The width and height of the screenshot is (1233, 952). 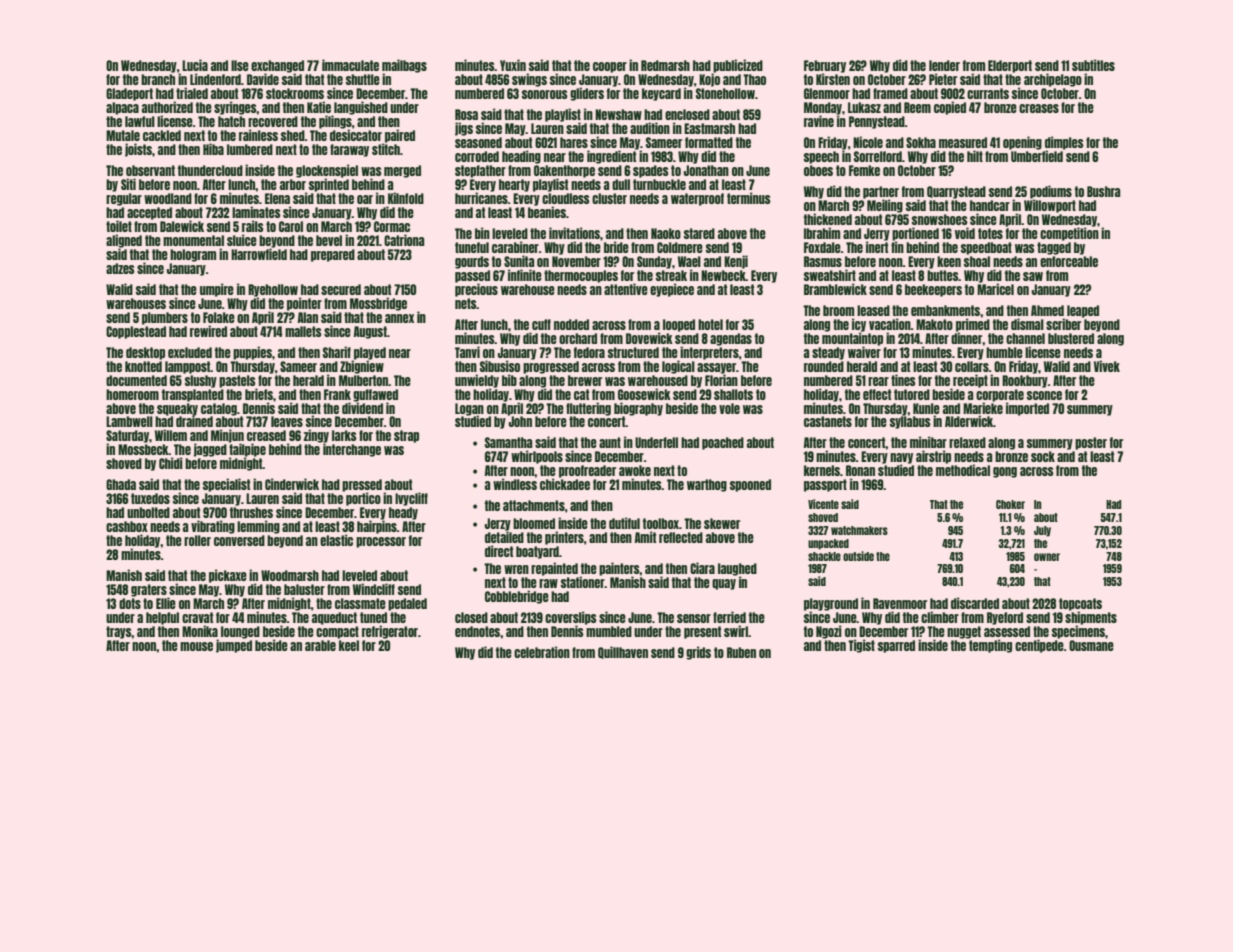 I want to click on August, so click(x=370, y=332).
